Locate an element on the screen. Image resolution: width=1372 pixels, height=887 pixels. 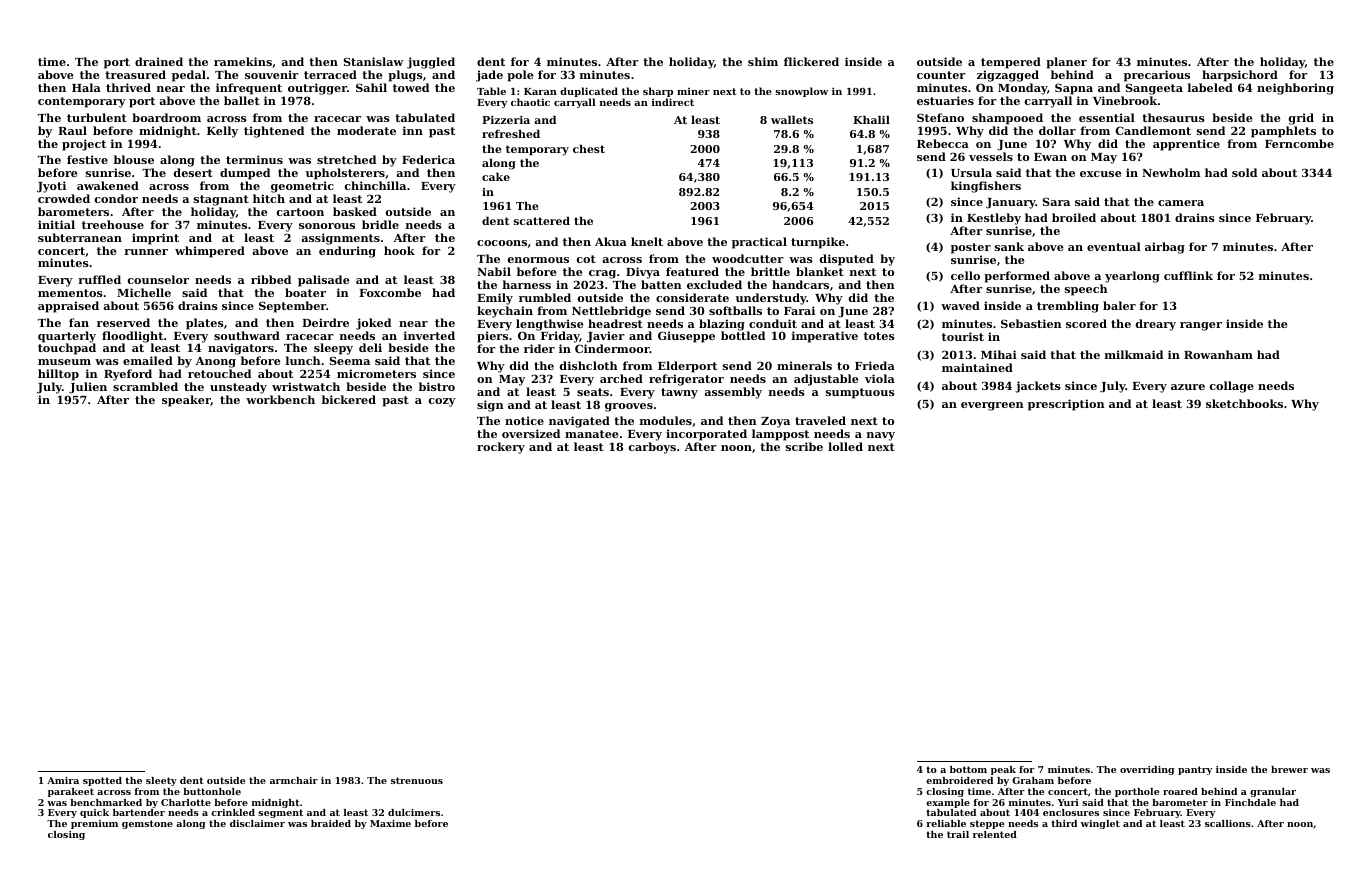
sketchbooks is located at coordinates (1244, 403).
